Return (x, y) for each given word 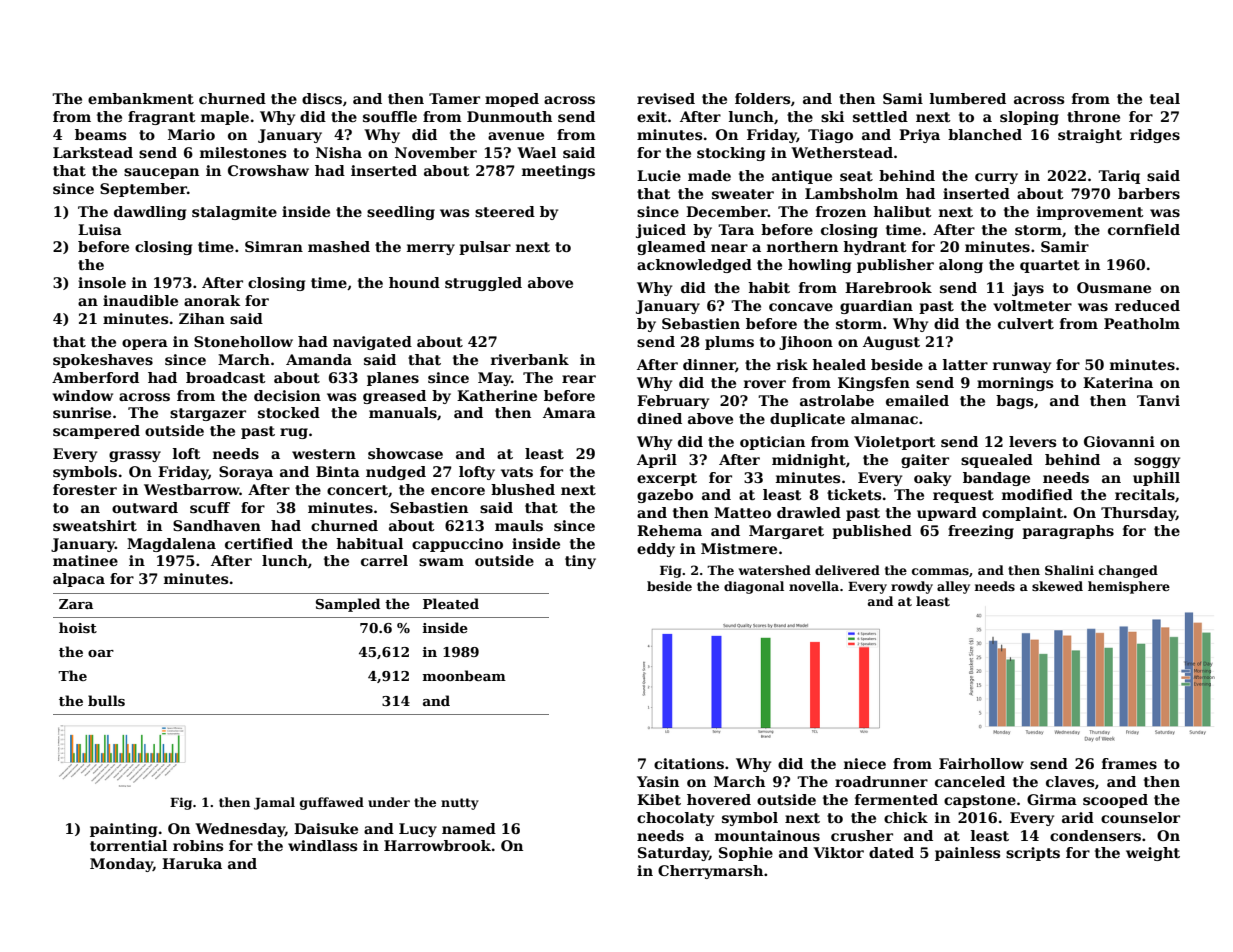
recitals (1145, 494)
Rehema (669, 530)
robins (198, 845)
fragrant (162, 118)
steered (505, 211)
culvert (1026, 323)
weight (1153, 854)
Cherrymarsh (710, 872)
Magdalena (171, 545)
